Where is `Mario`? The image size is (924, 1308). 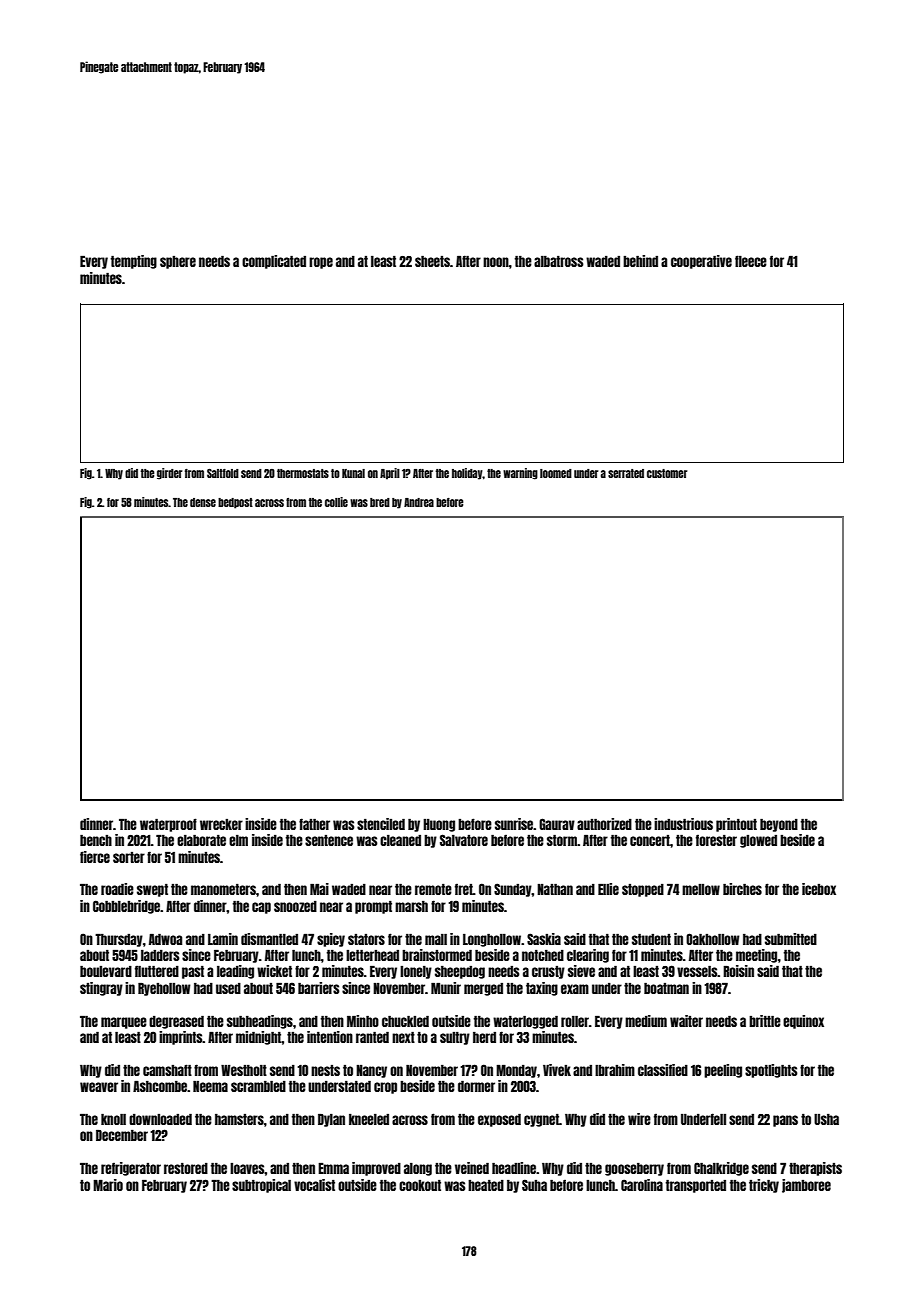 Mario is located at coordinates (108, 1185).
